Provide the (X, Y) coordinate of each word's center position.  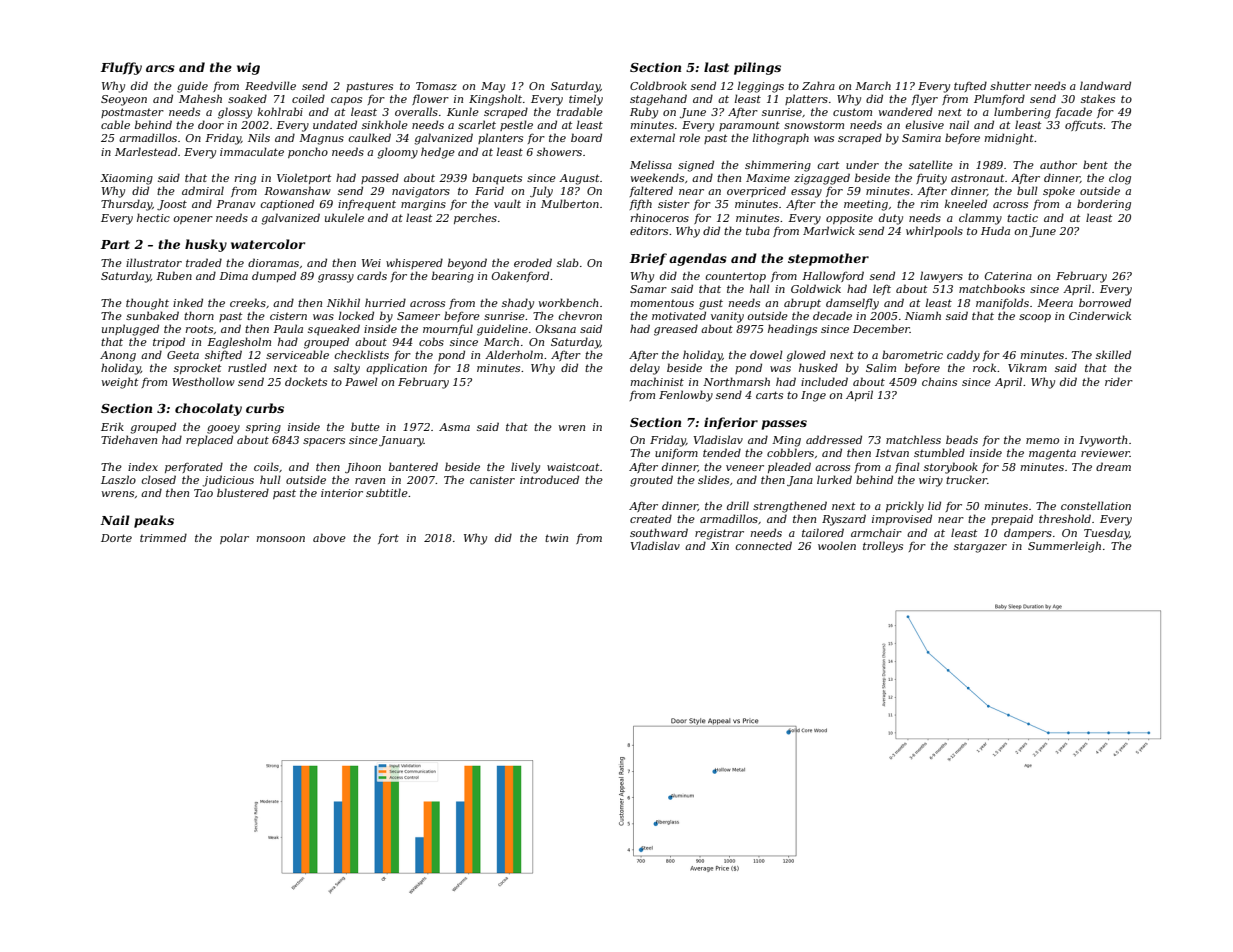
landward (1105, 85)
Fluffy (121, 68)
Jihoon (363, 468)
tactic (1022, 218)
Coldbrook (658, 85)
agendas (698, 259)
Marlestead (146, 151)
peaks (154, 521)
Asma (454, 427)
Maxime (768, 178)
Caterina (1008, 276)
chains (939, 381)
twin (556, 538)
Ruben (174, 275)
